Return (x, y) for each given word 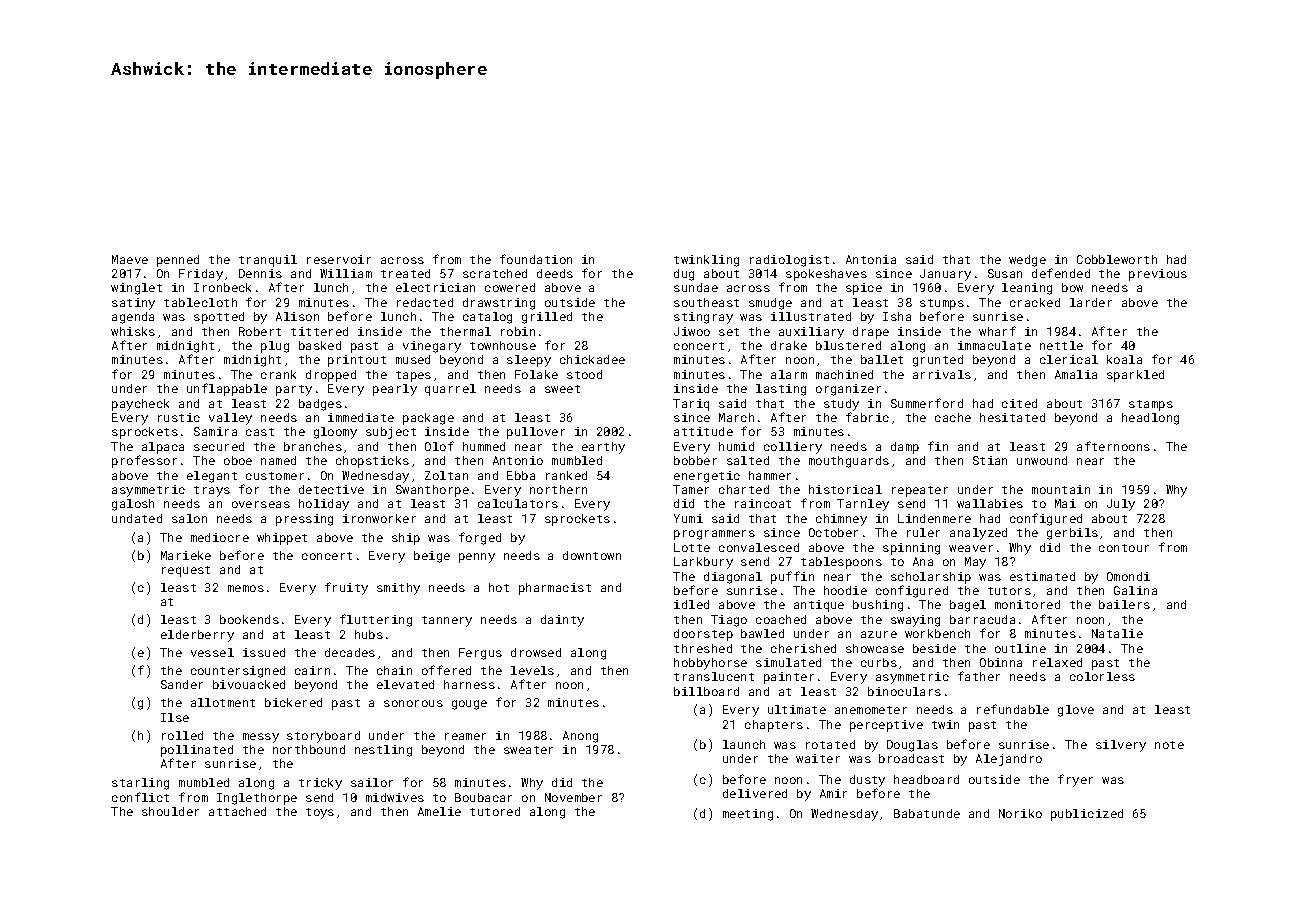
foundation (536, 259)
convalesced (759, 547)
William (346, 273)
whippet (282, 539)
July (1121, 505)
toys (320, 813)
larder (1091, 302)
